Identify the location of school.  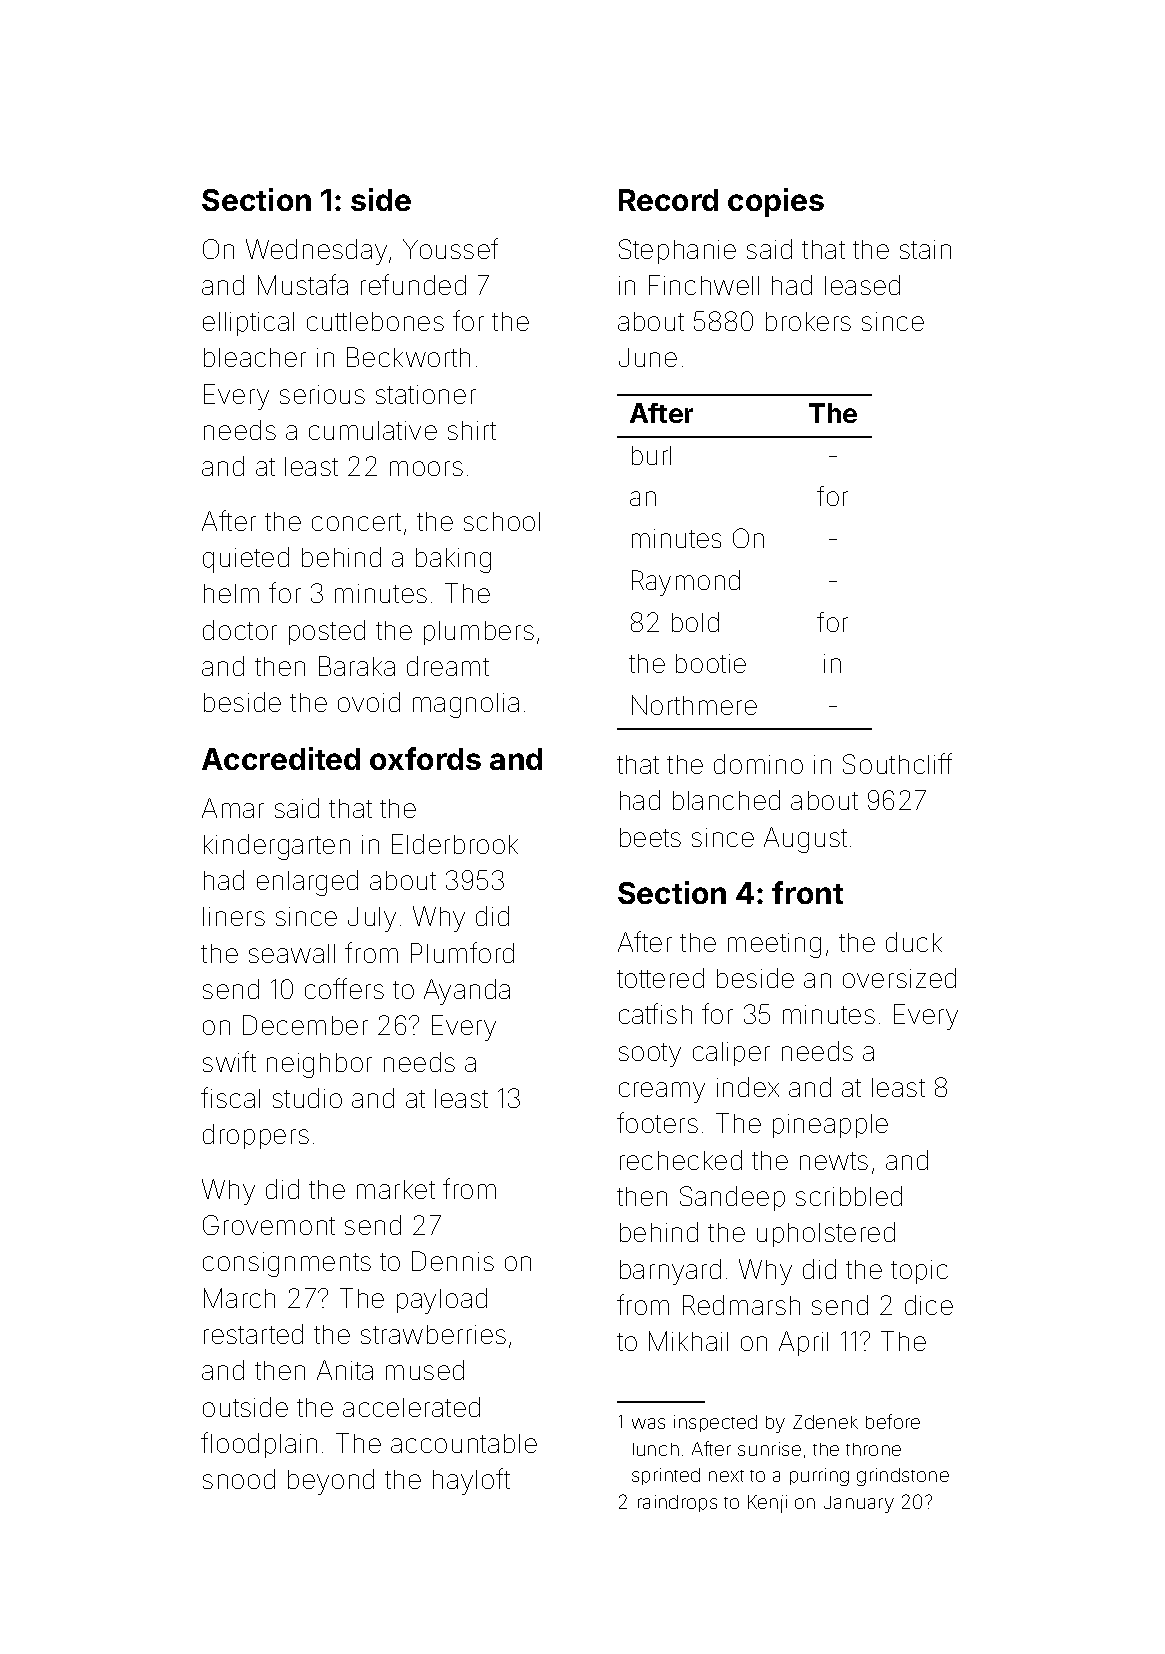
(502, 521).
